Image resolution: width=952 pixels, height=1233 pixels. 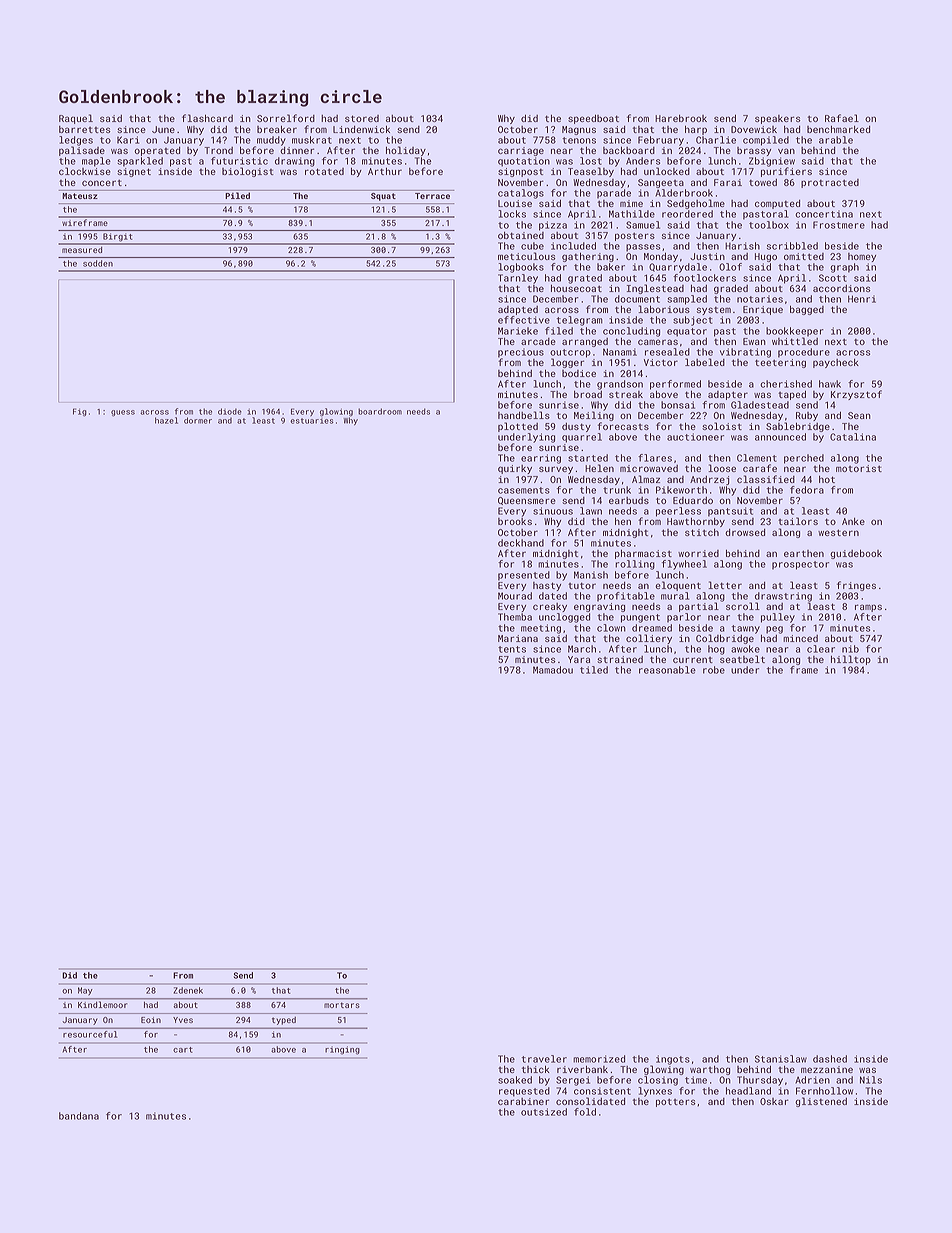 What do you see at coordinates (781, 1059) in the screenshot?
I see `Stanislaw` at bounding box center [781, 1059].
